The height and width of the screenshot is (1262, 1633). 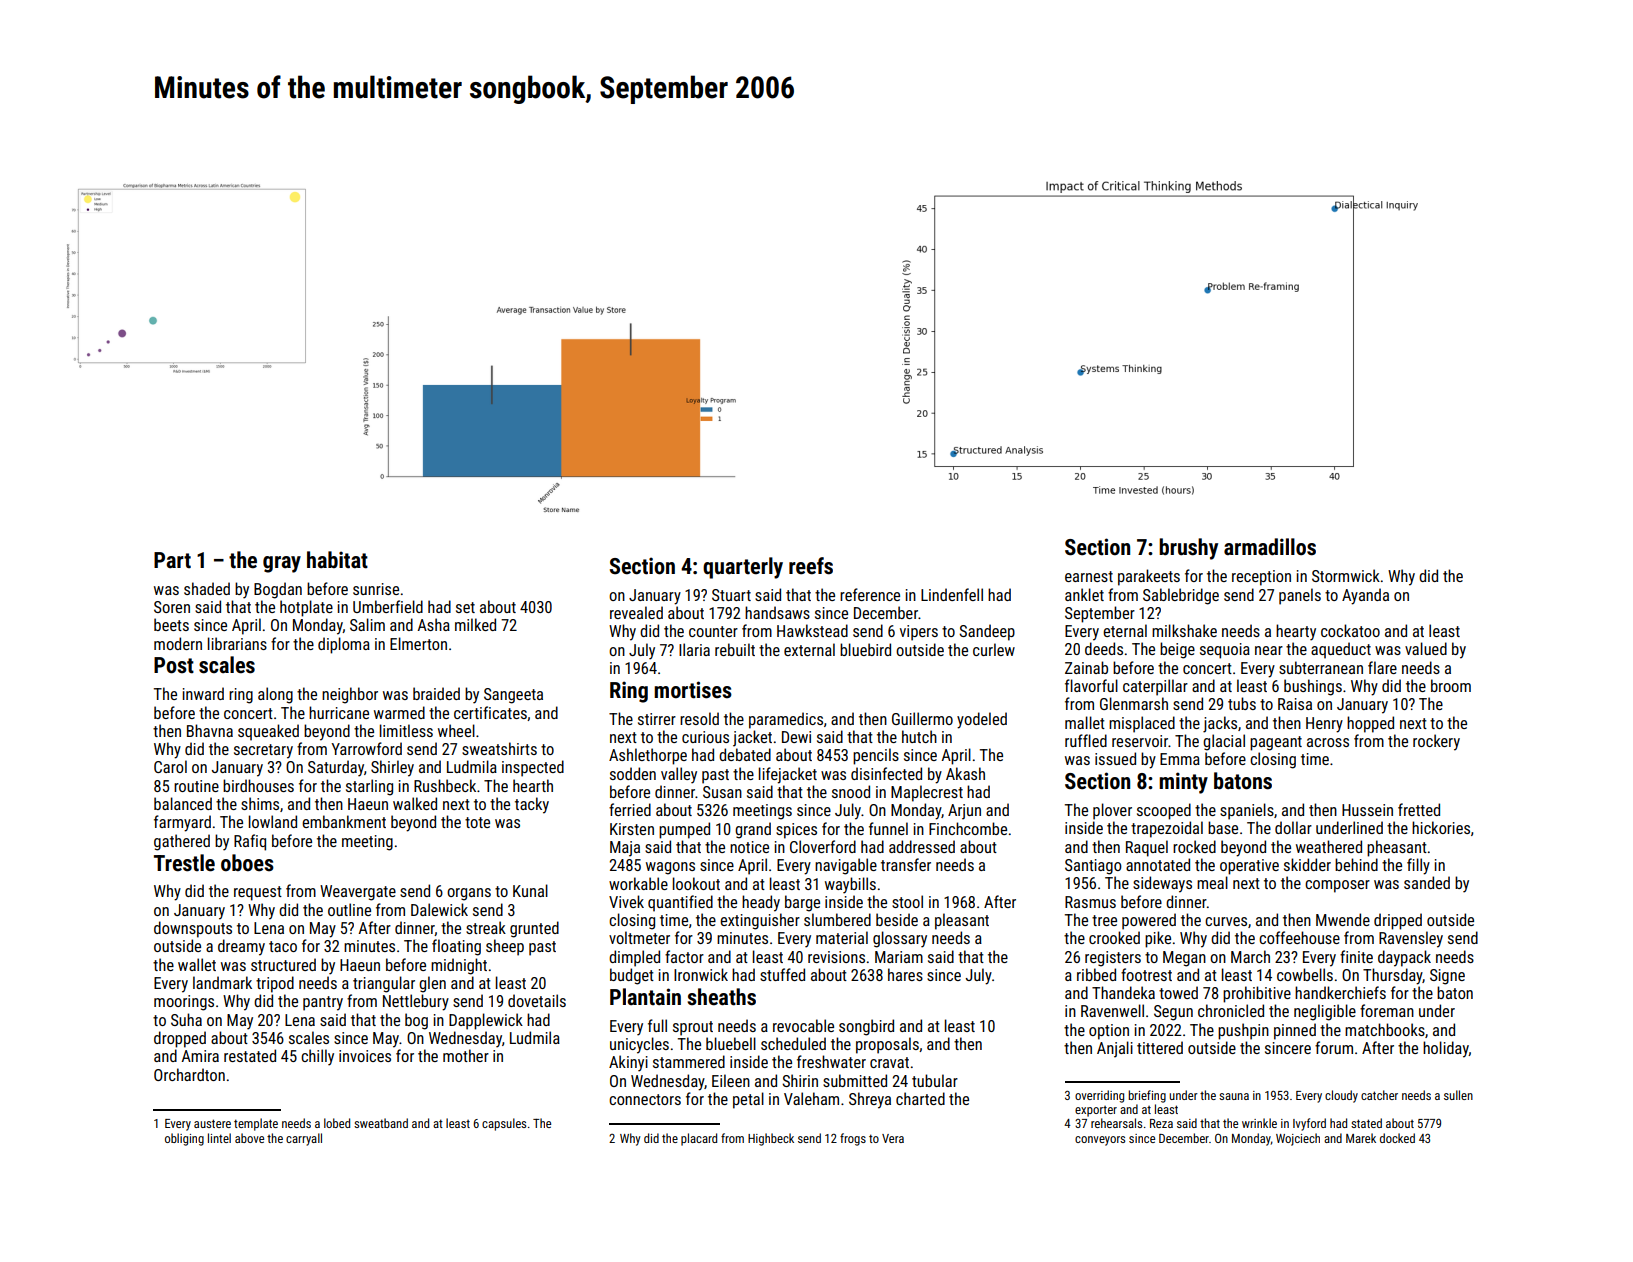 I want to click on sequoia, so click(x=1225, y=651).
